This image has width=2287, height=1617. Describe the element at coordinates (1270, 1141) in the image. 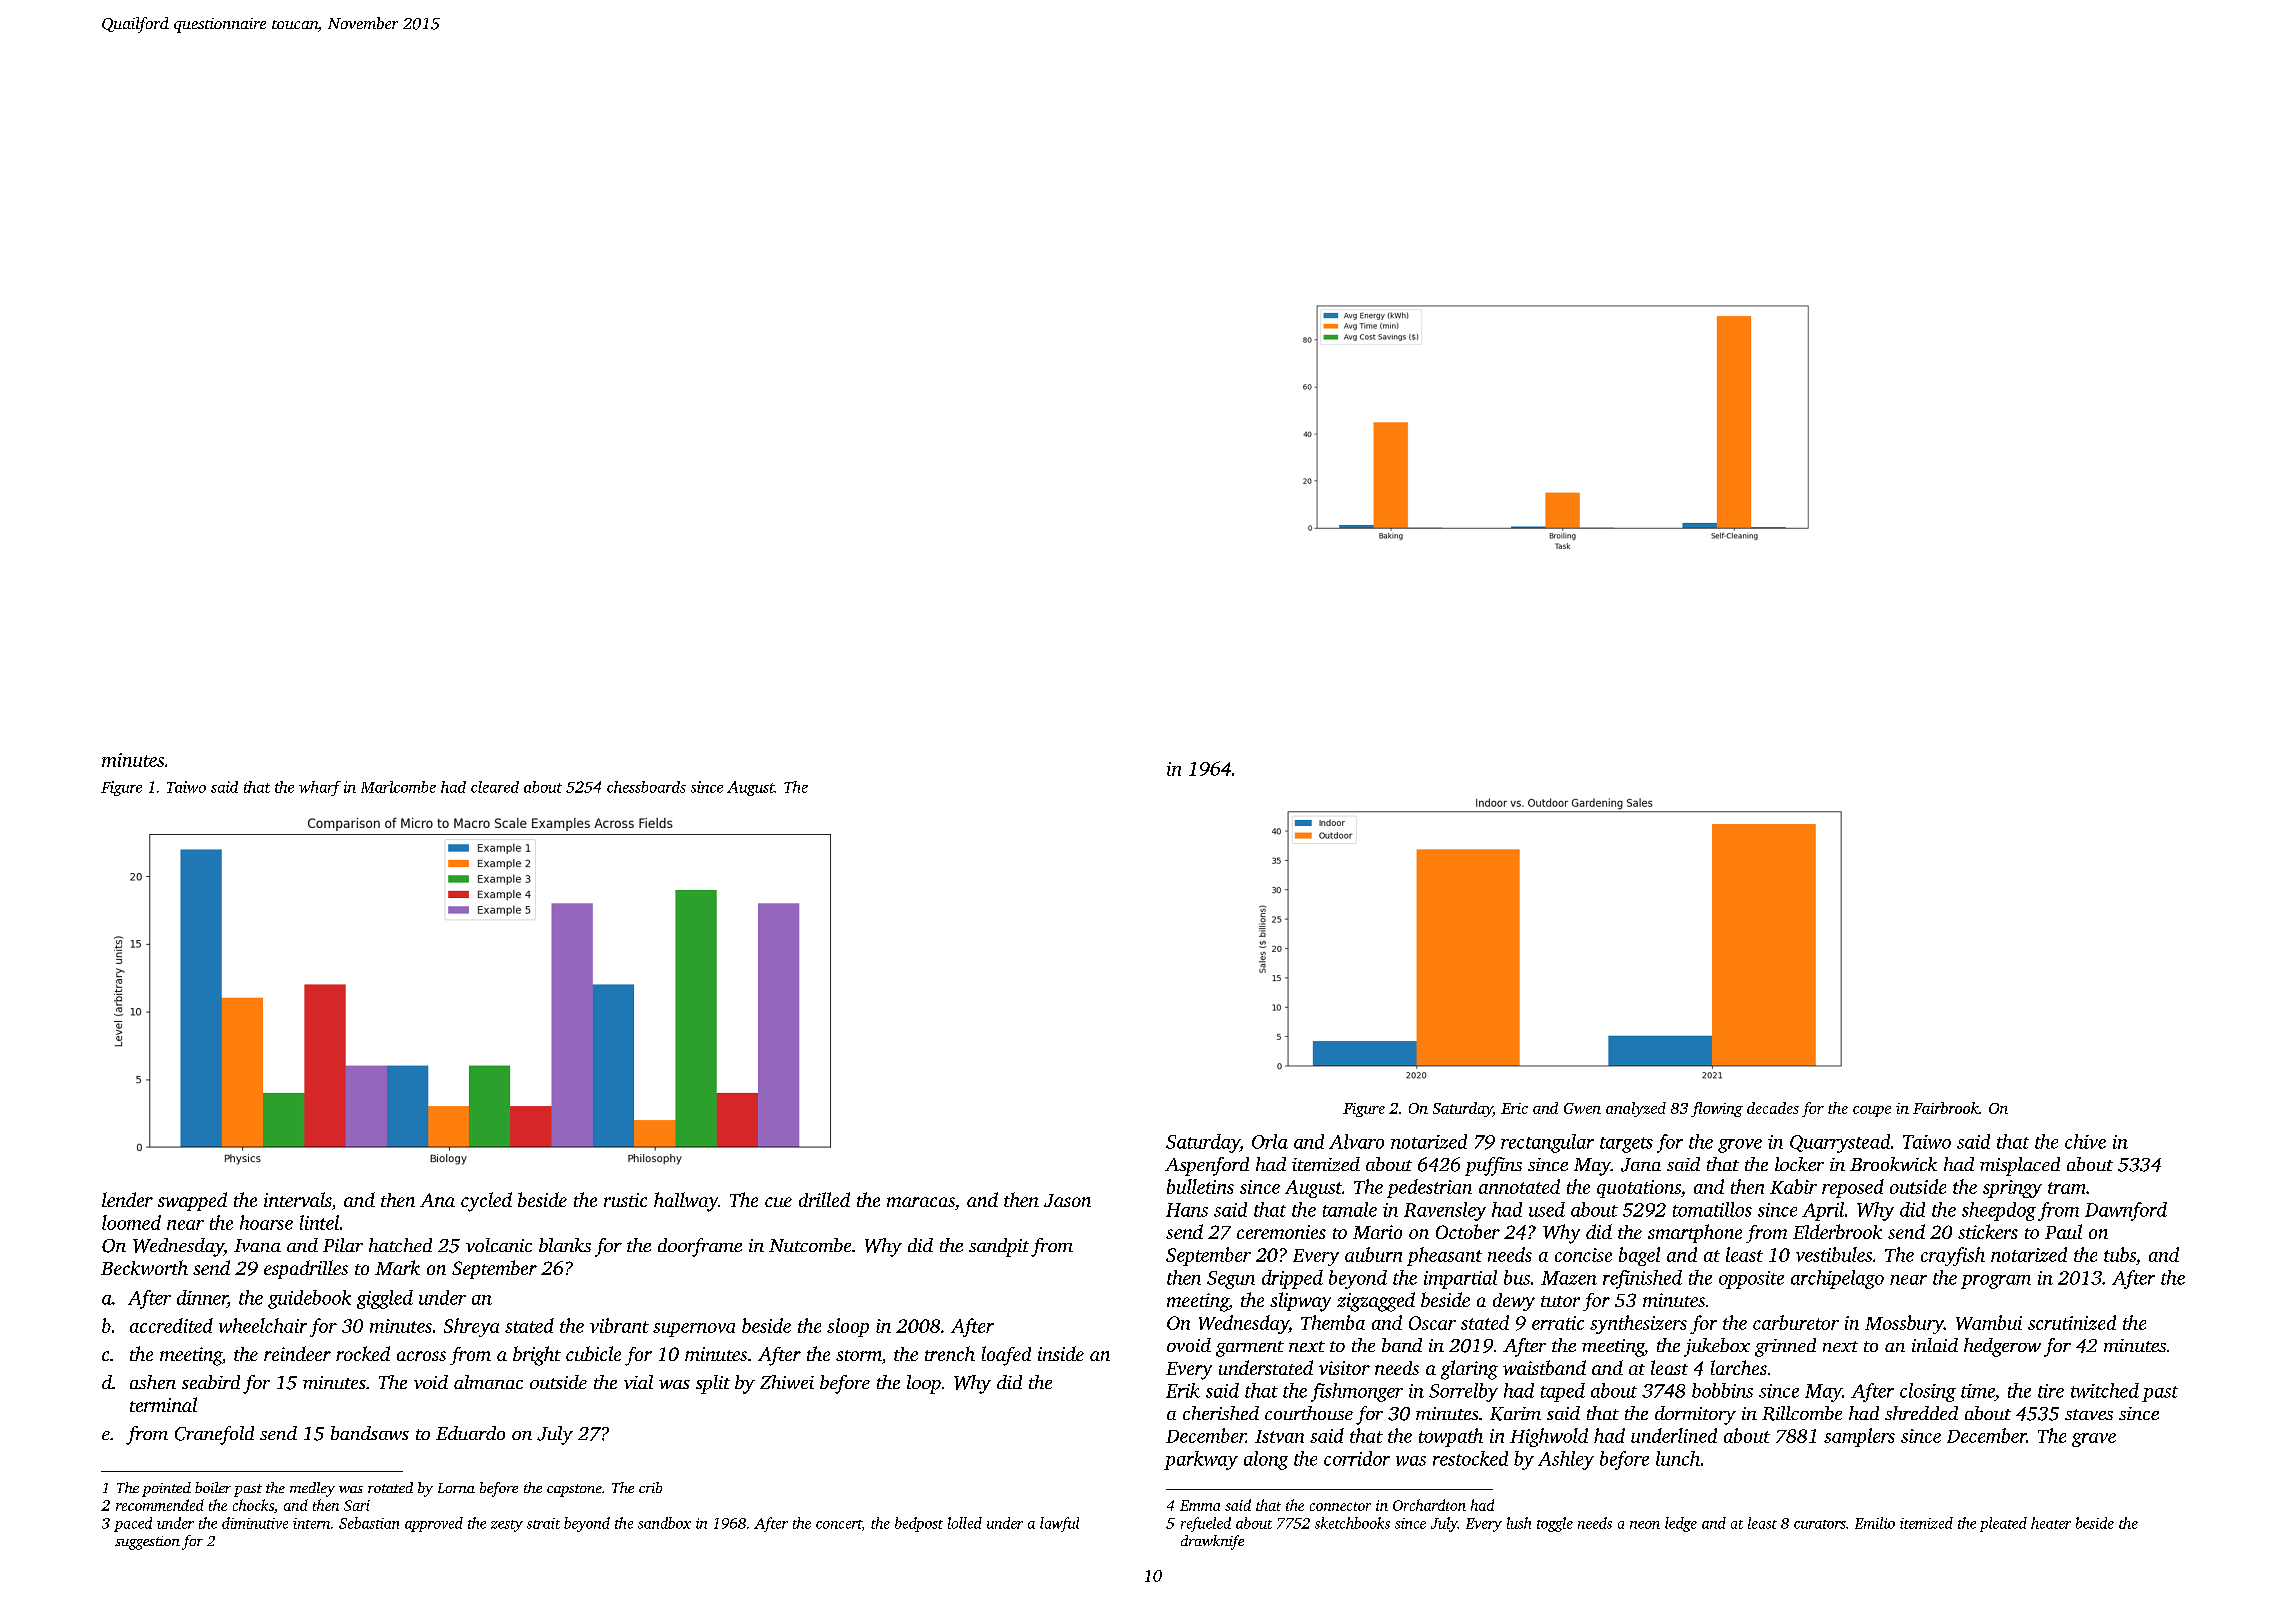

I see `Orla` at that location.
